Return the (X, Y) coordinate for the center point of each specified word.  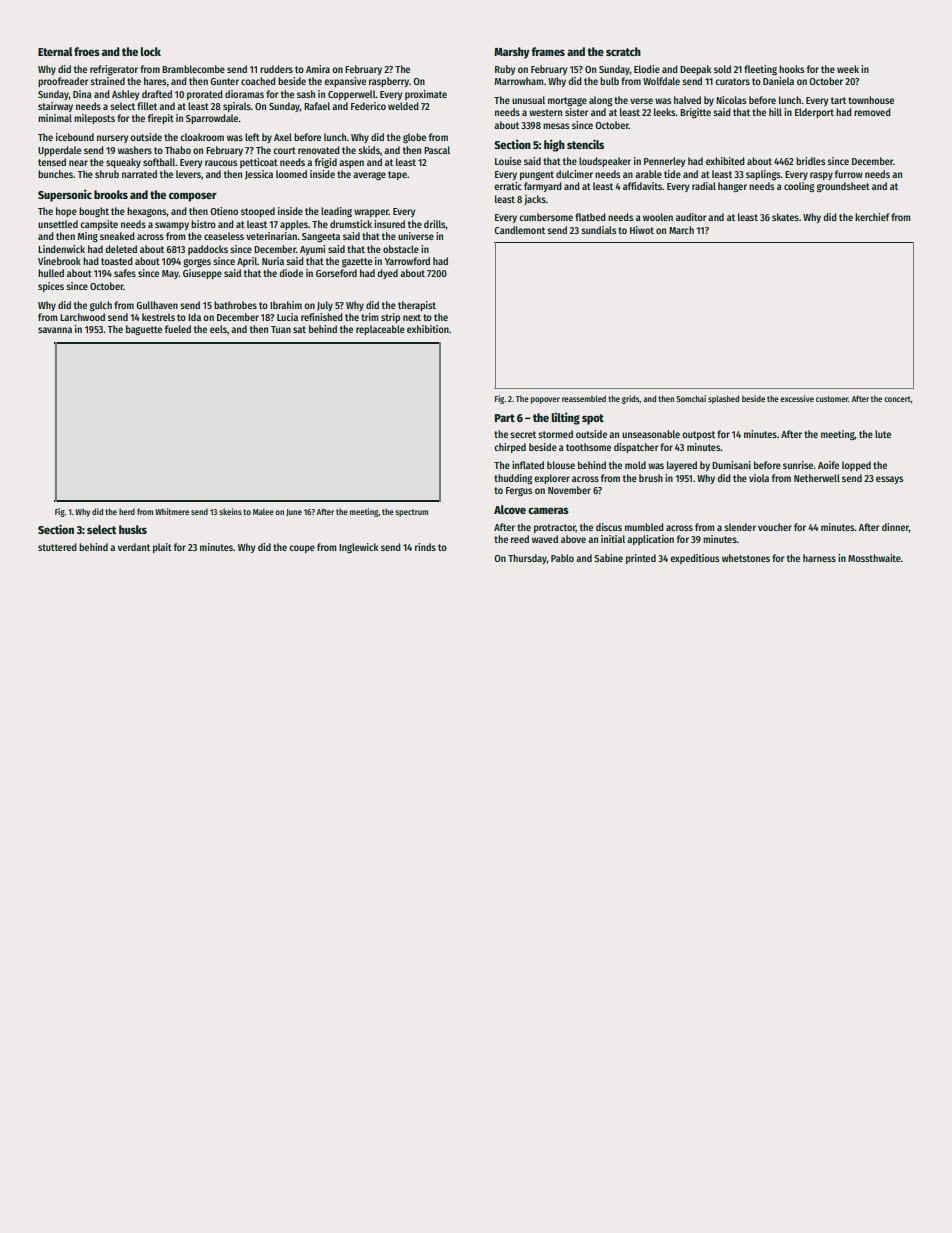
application (650, 540)
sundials (598, 230)
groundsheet (843, 187)
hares (155, 81)
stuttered (57, 547)
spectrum (411, 513)
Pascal (437, 150)
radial (704, 186)
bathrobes (235, 305)
